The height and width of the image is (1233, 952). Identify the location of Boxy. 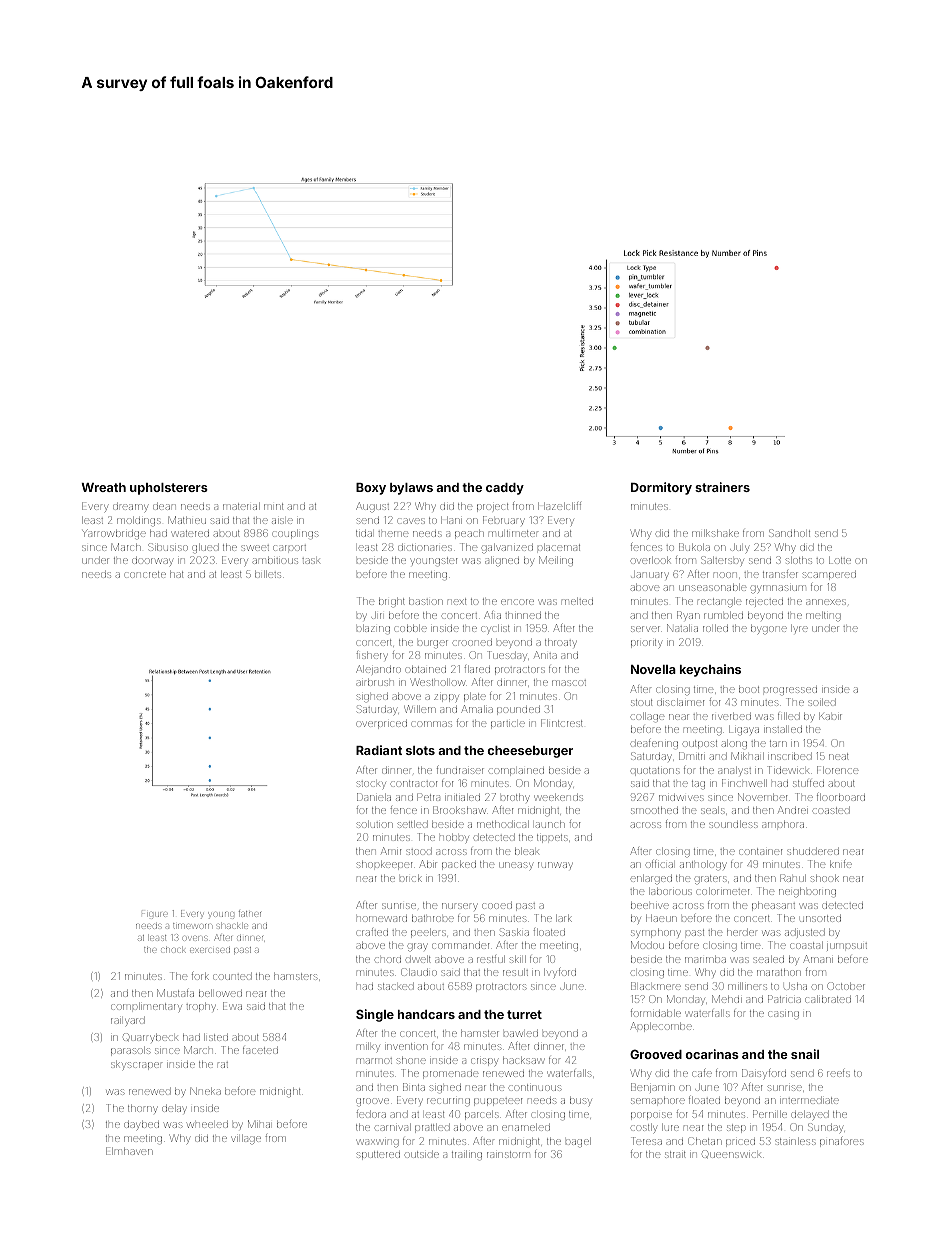
(371, 489).
